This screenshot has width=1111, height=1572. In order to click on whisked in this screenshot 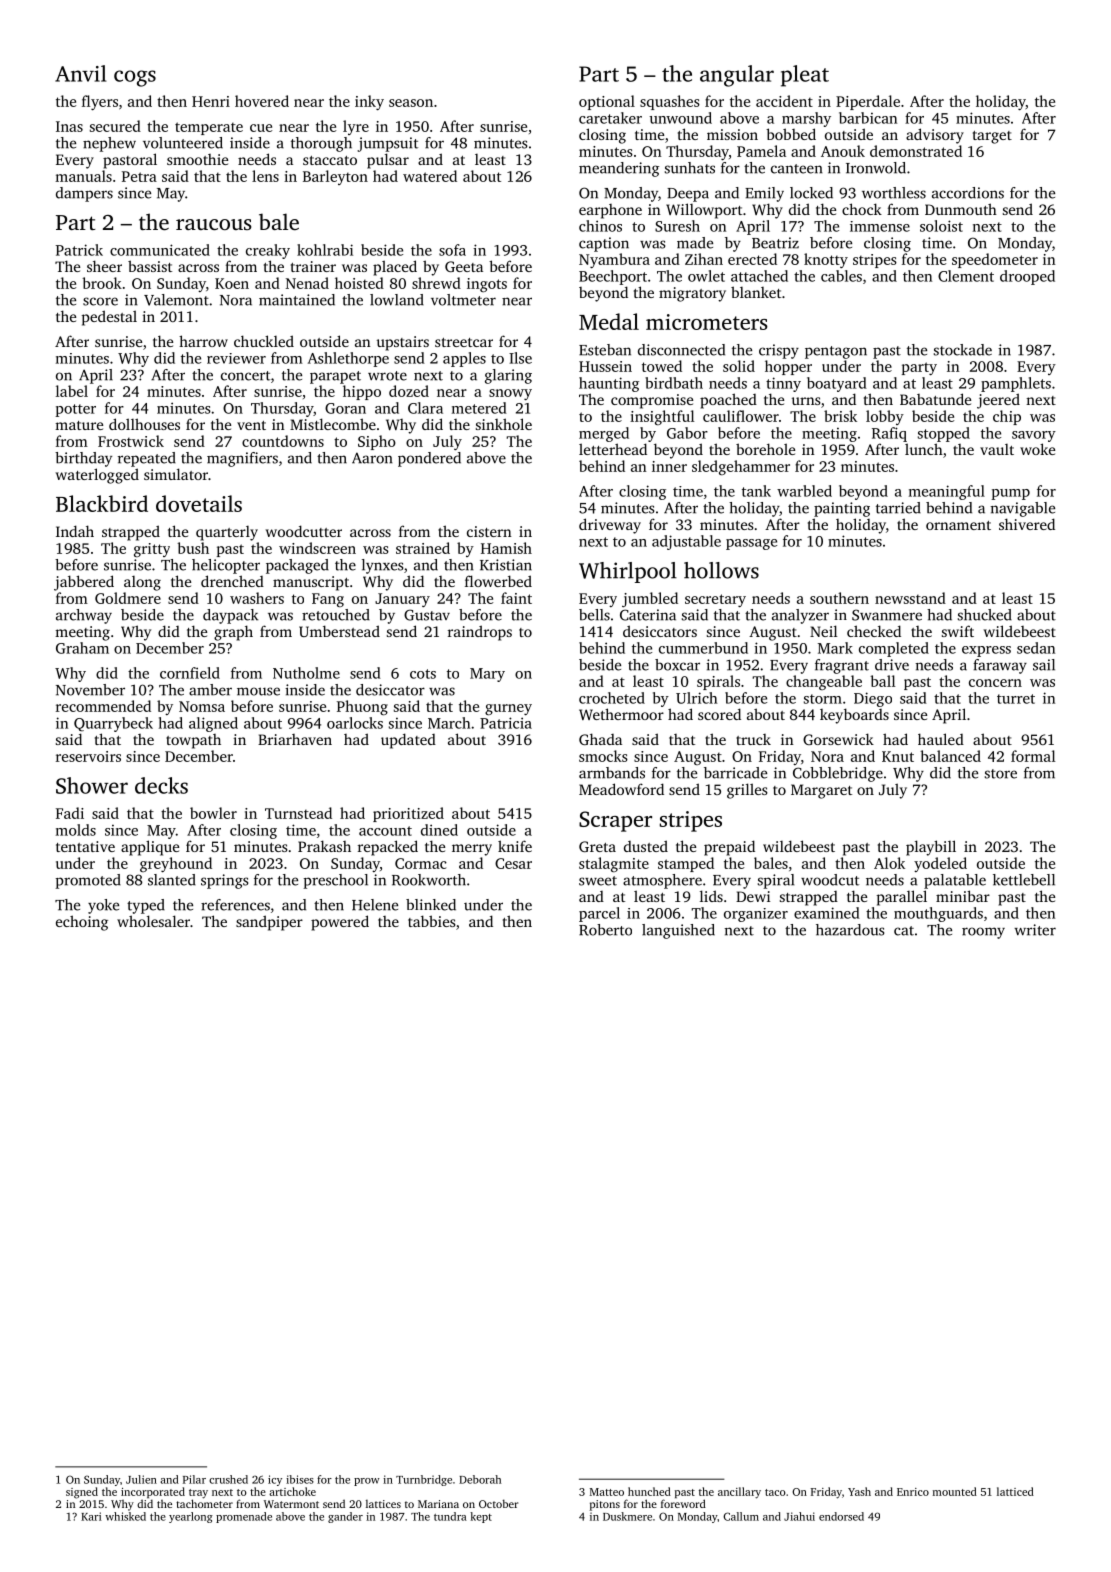, I will do `click(125, 1516)`.
